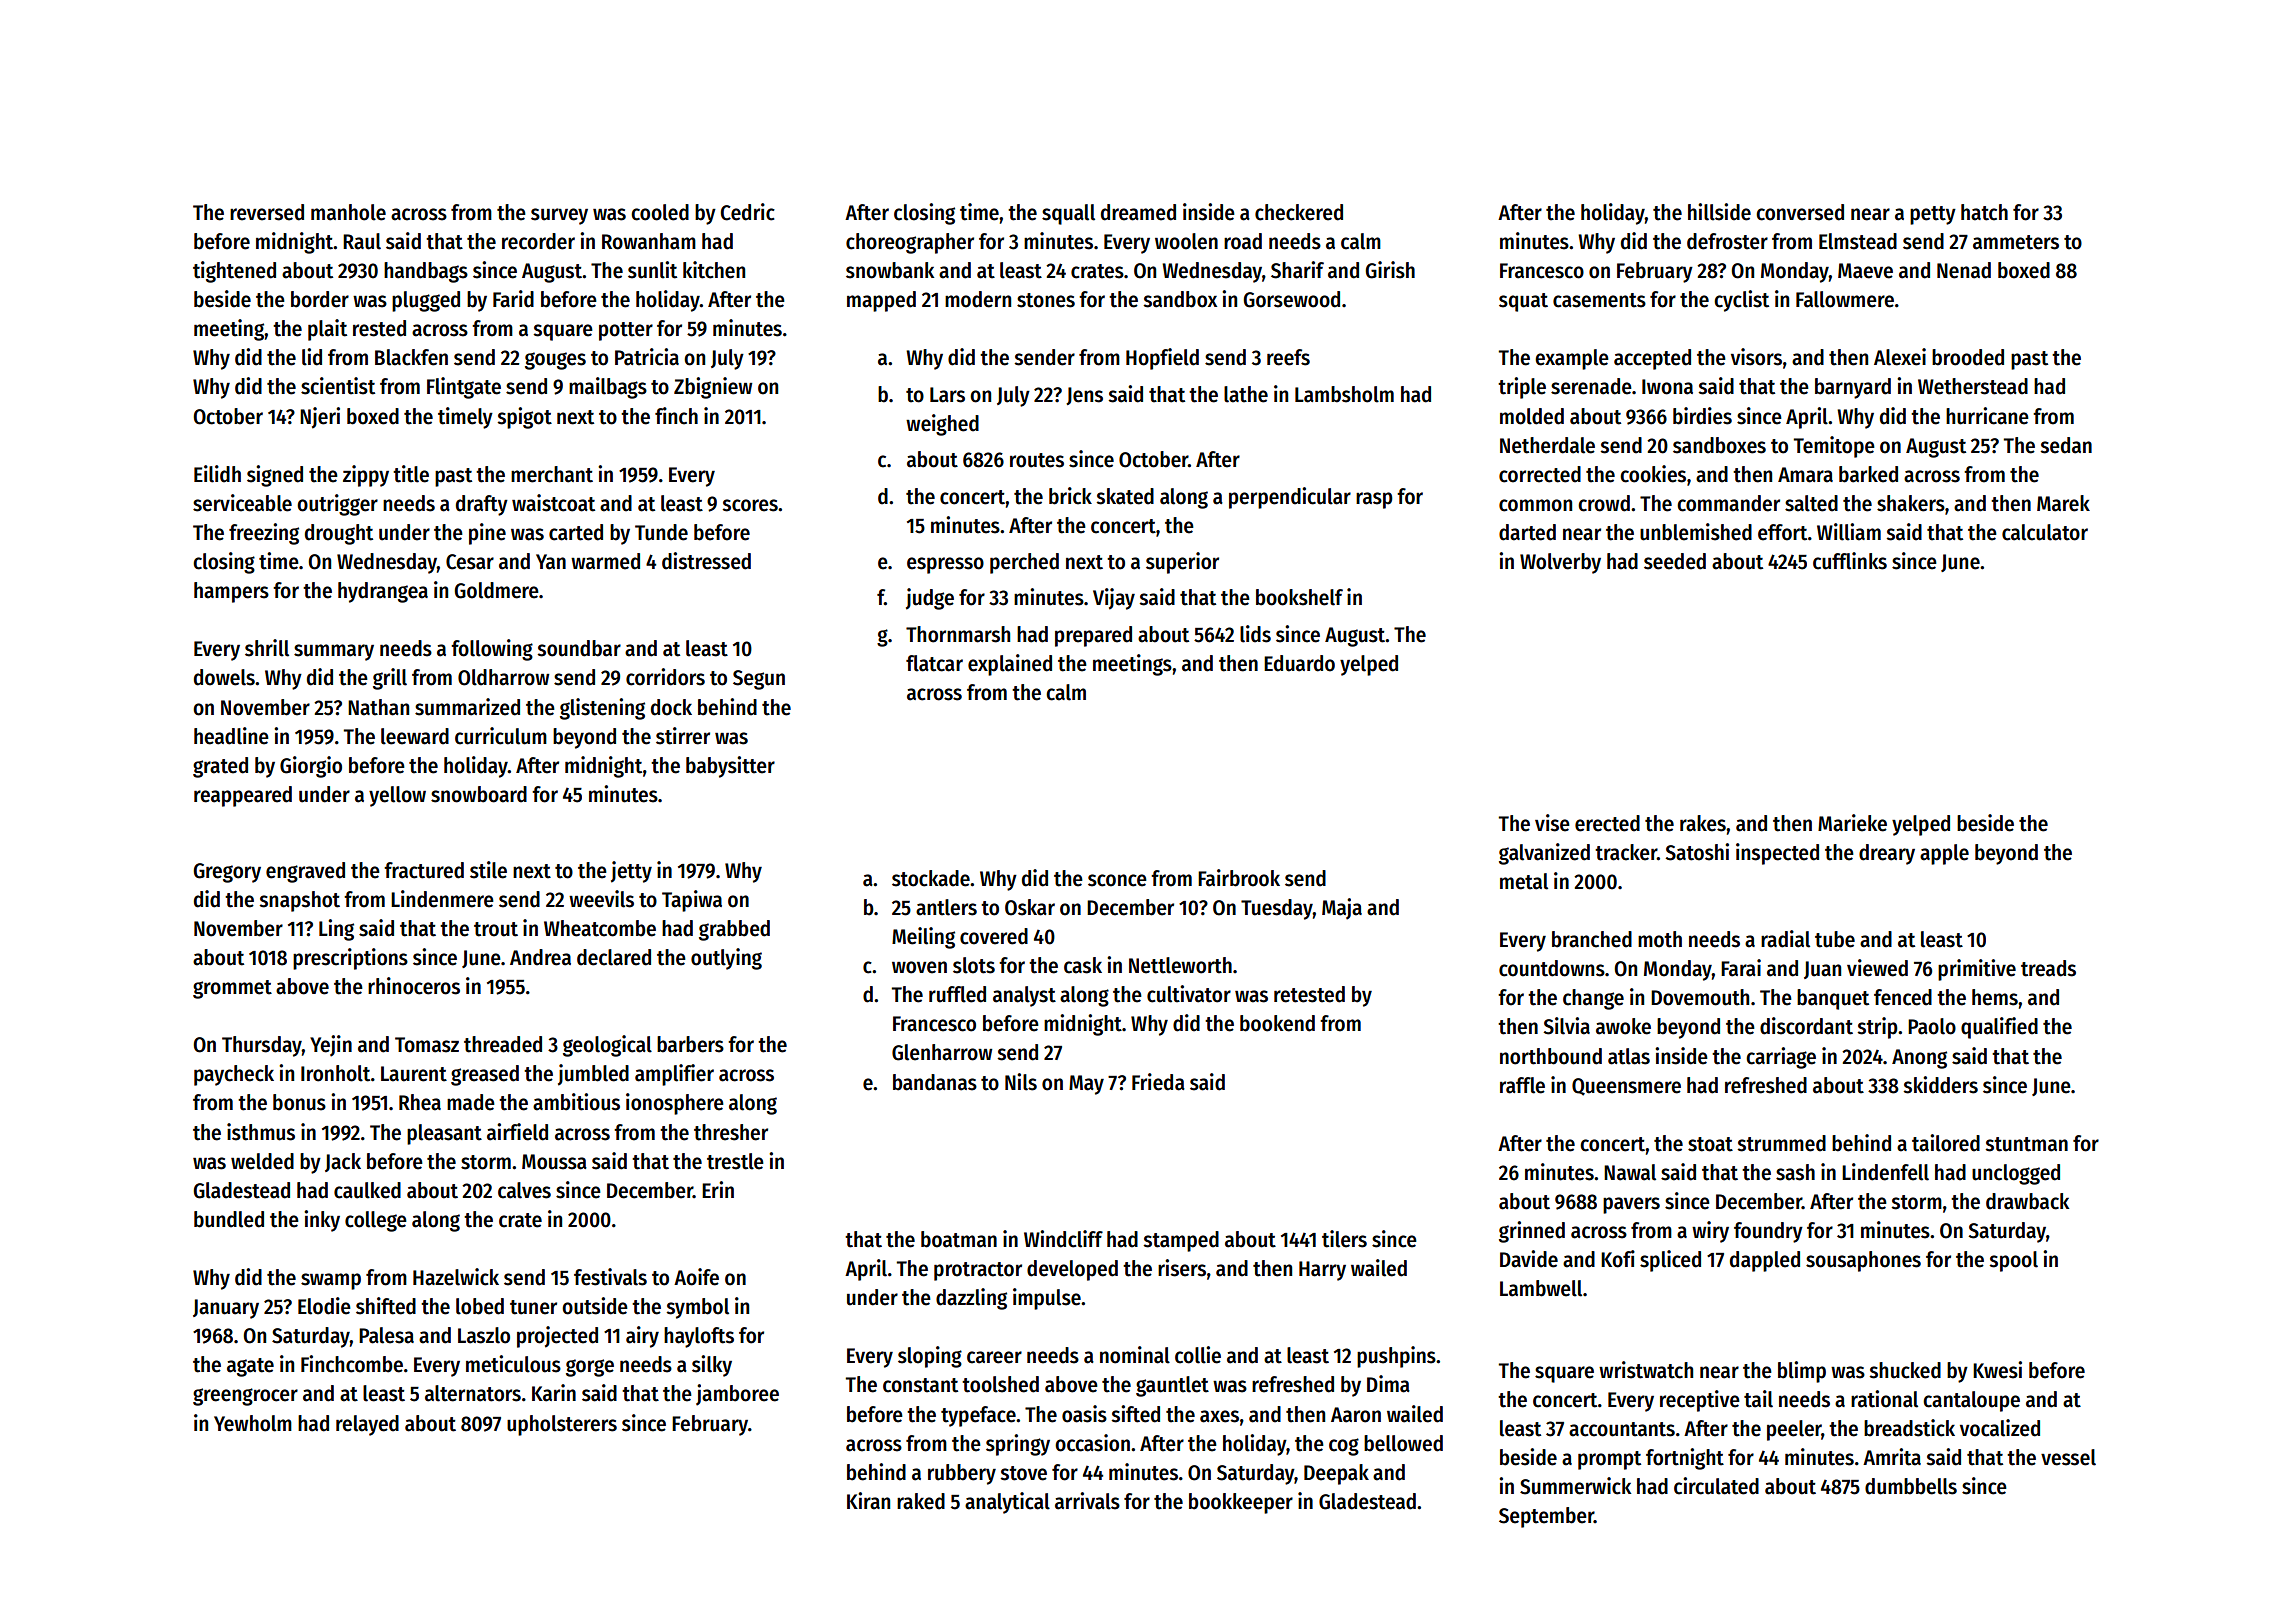 The height and width of the image is (1620, 2292). What do you see at coordinates (1309, 994) in the image?
I see `retested` at bounding box center [1309, 994].
